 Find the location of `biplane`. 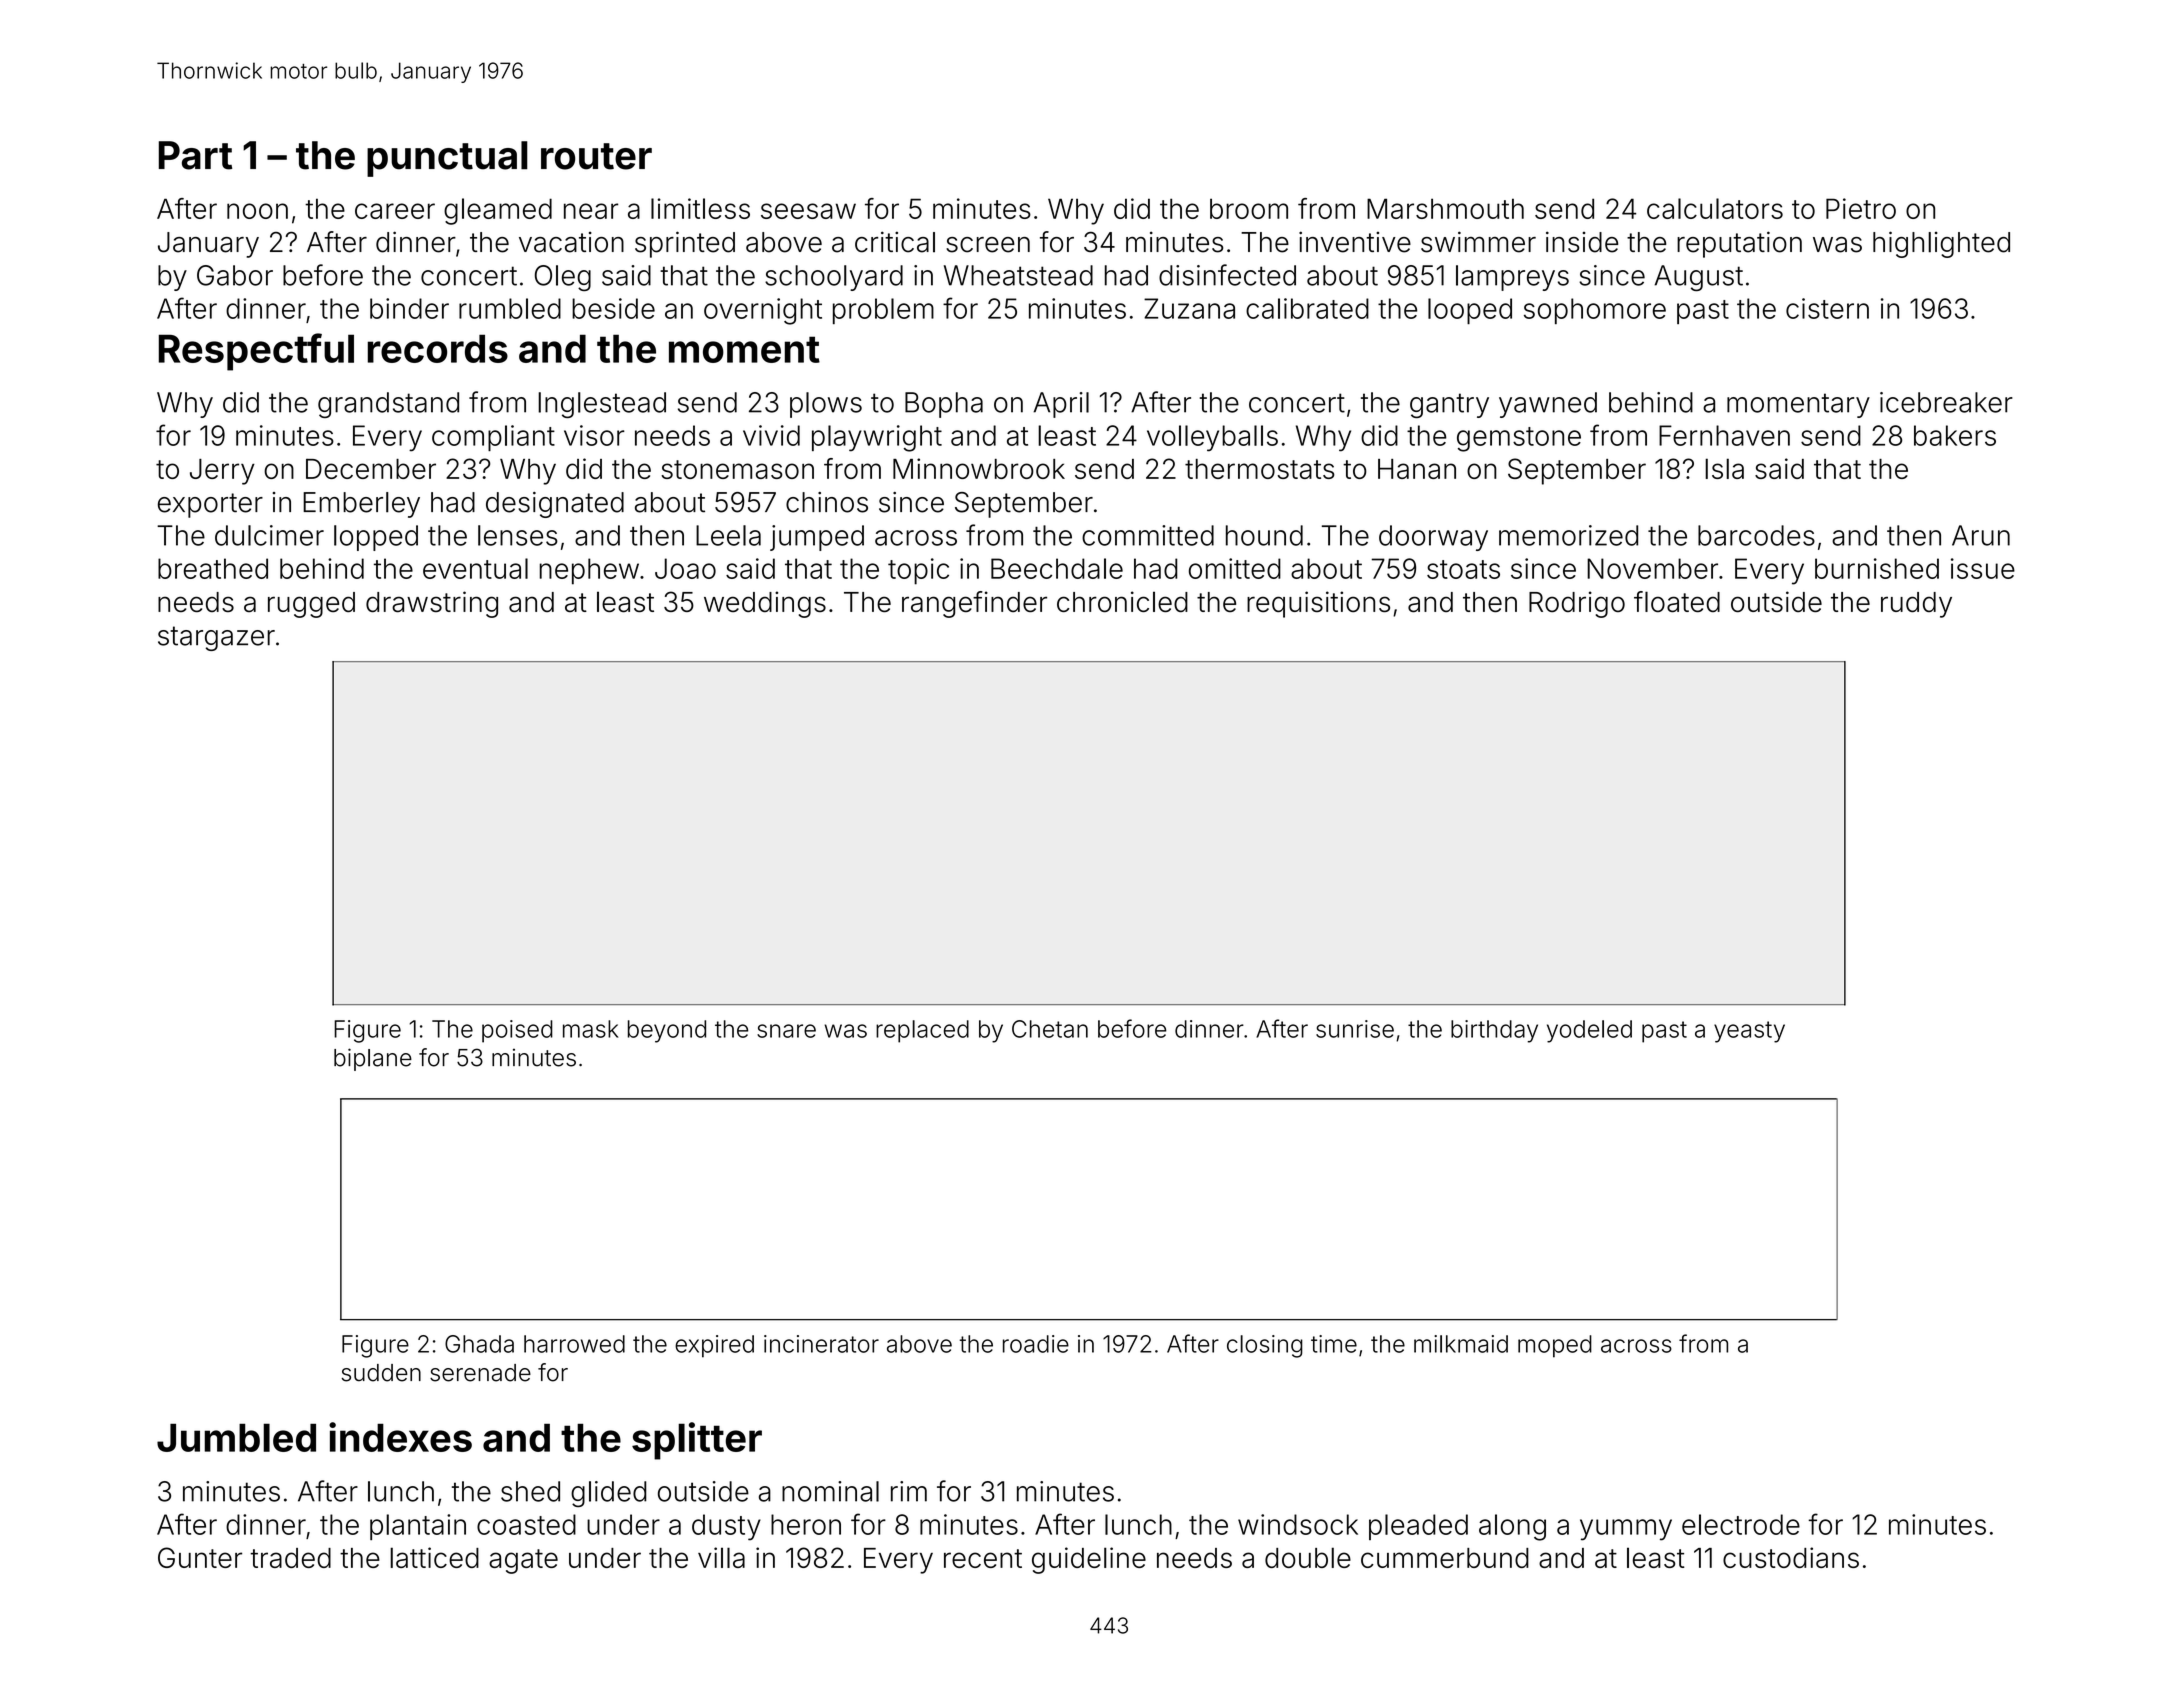

biplane is located at coordinates (373, 1059).
